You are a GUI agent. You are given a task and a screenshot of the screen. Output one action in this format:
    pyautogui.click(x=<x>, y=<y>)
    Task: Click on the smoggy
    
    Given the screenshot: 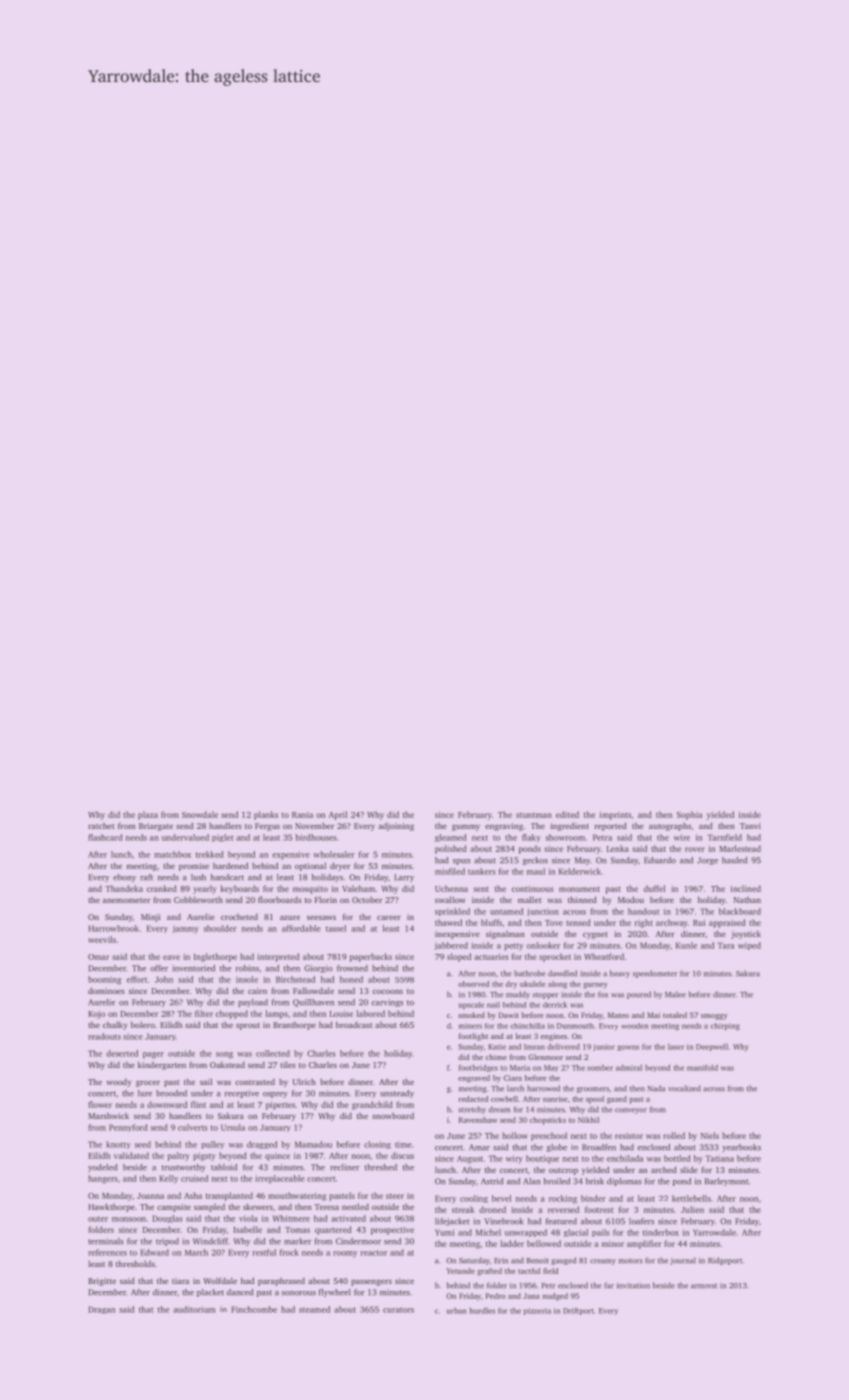 What is the action you would take?
    pyautogui.click(x=714, y=1017)
